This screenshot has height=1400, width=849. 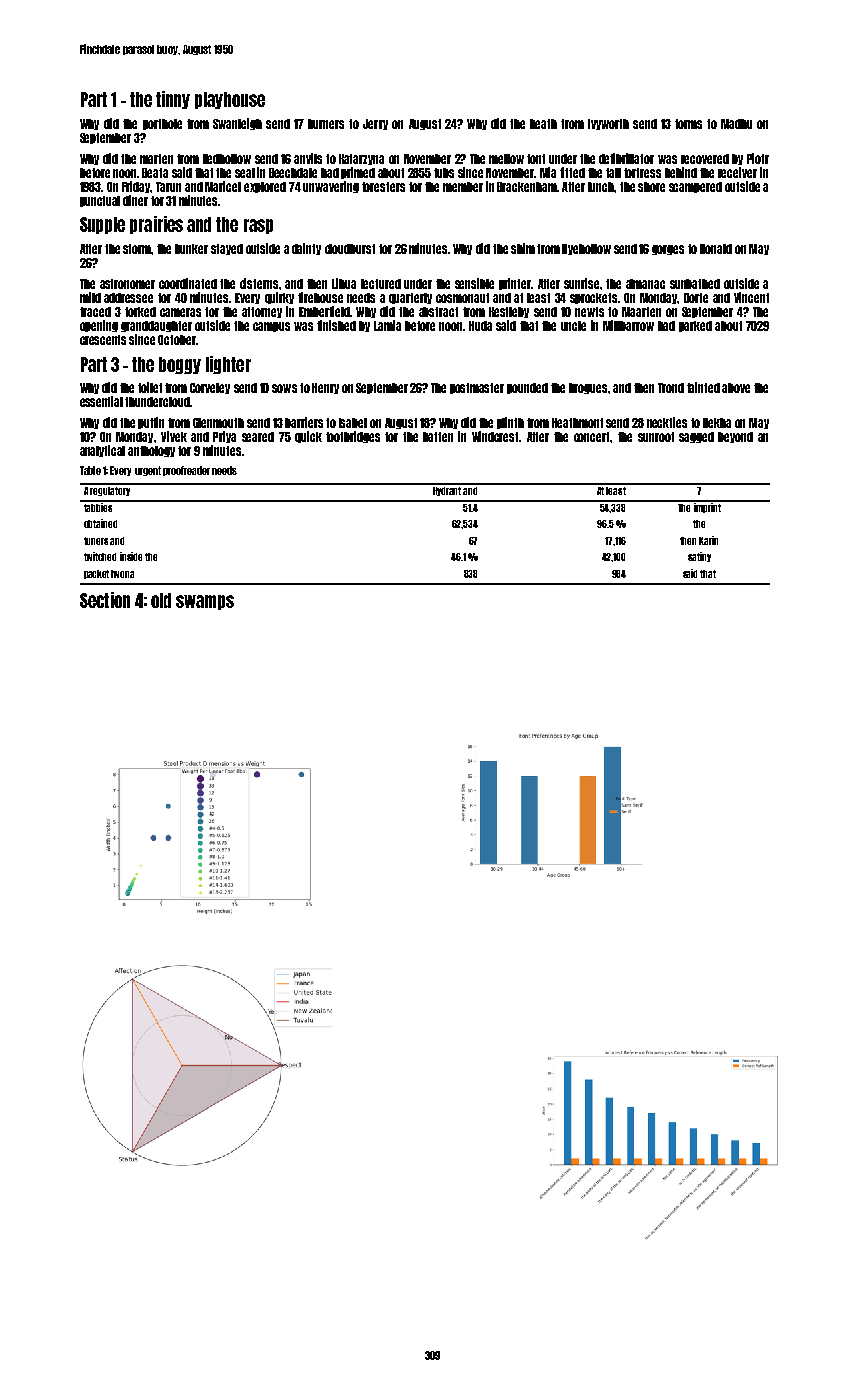 I want to click on Katarzyna, so click(x=361, y=159).
